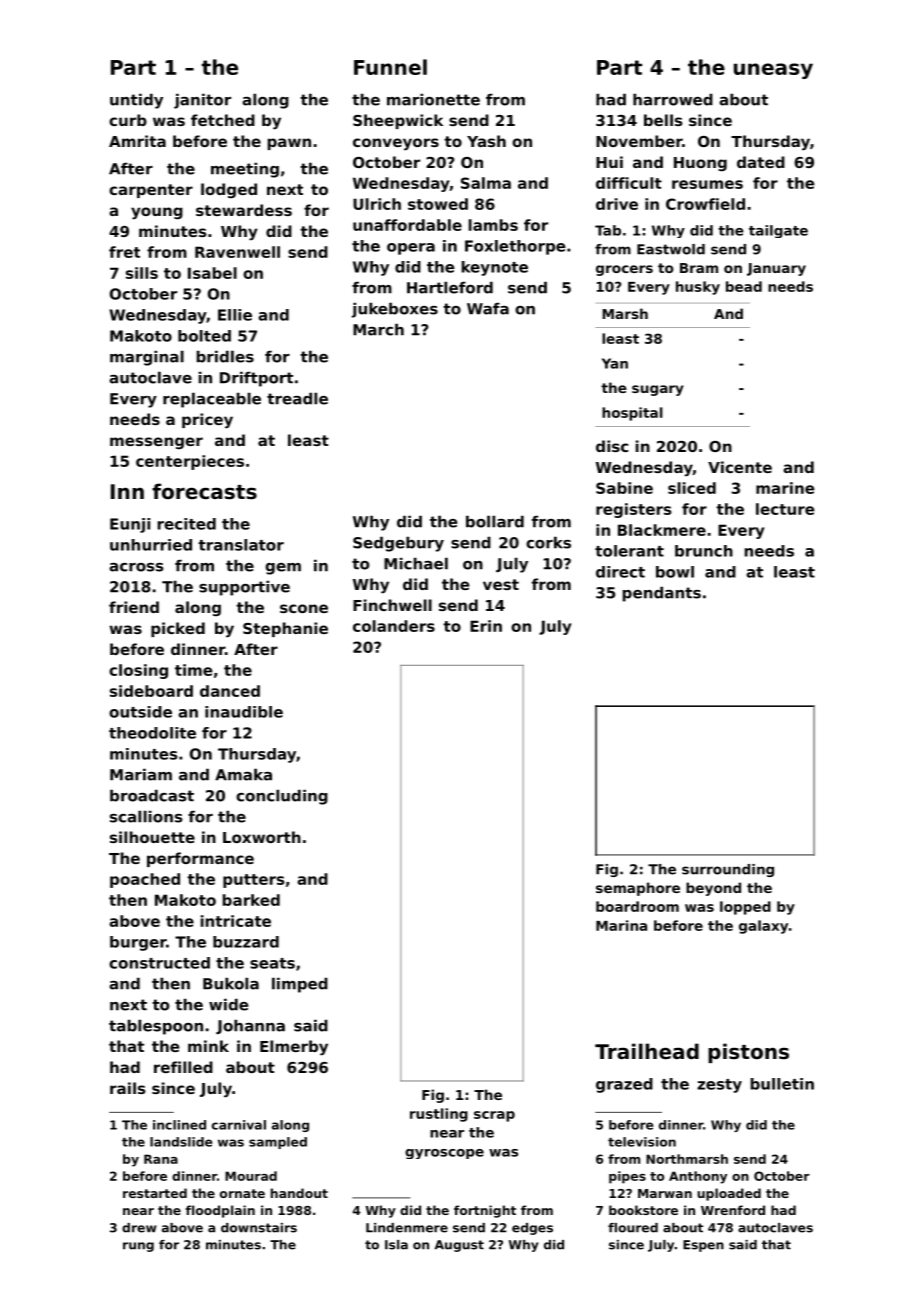  Describe the element at coordinates (629, 183) in the screenshot. I see `difficult` at that location.
